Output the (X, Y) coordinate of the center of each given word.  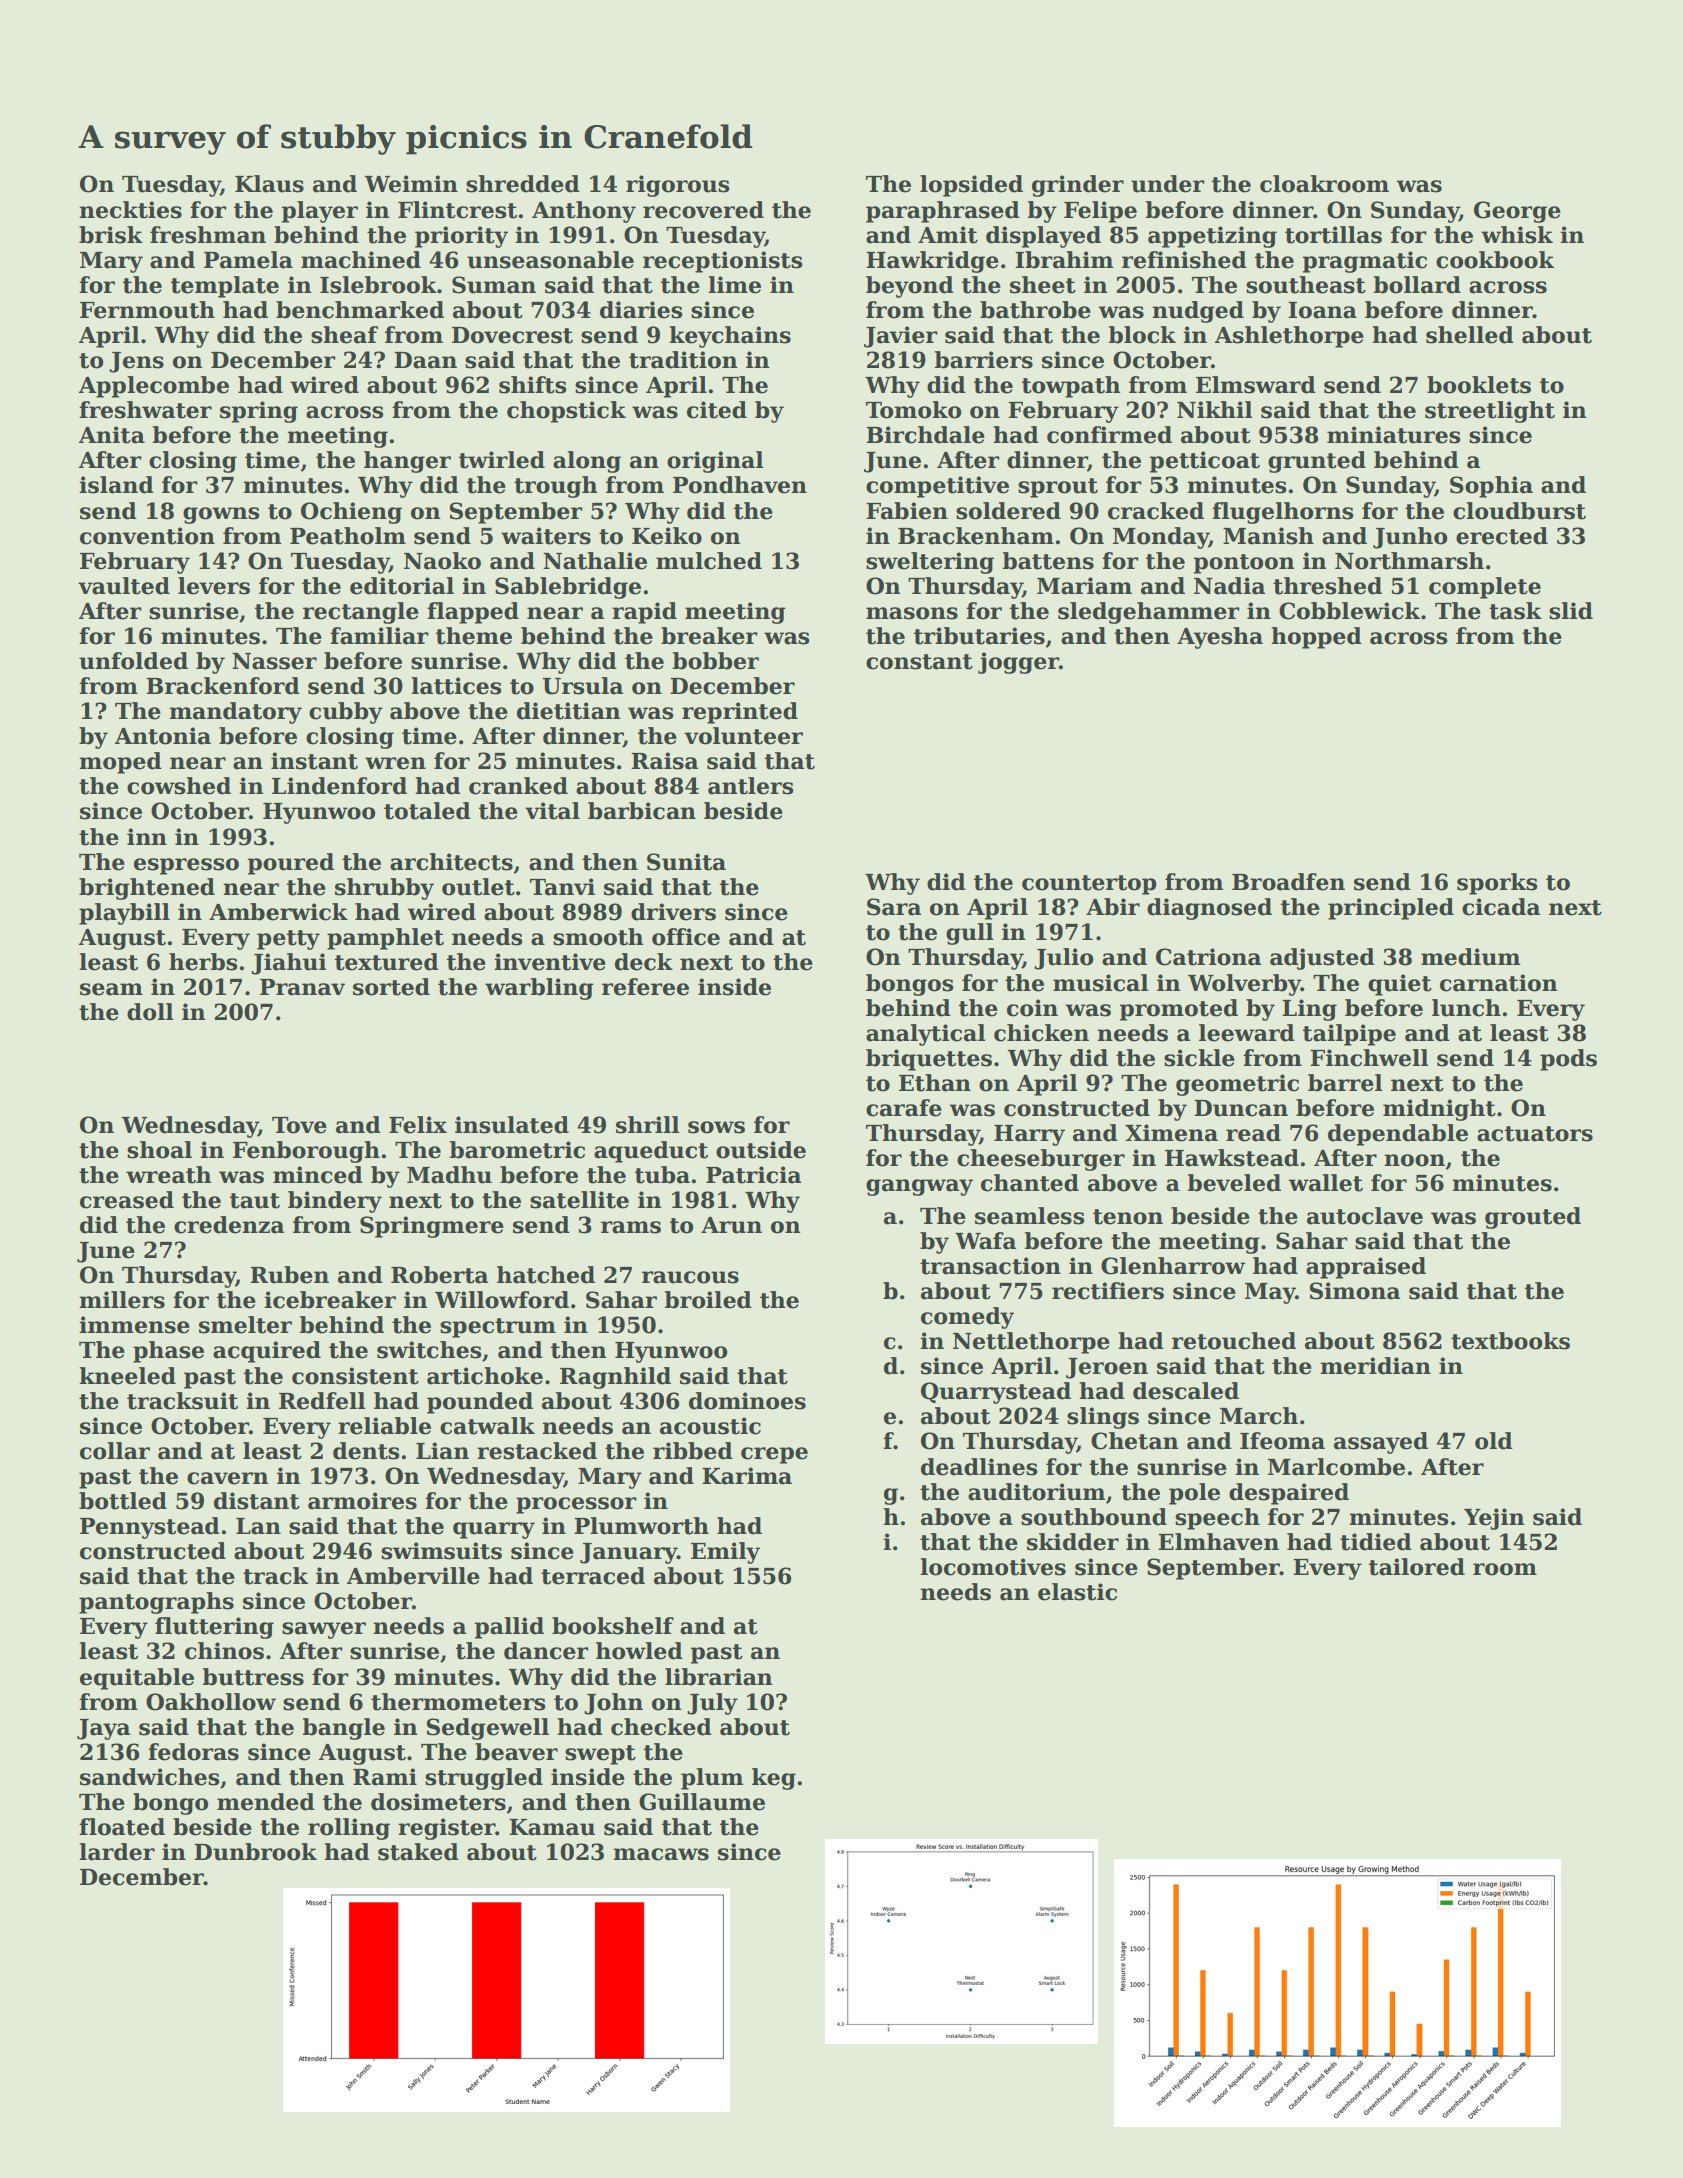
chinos (224, 1651)
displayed (1043, 237)
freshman (208, 235)
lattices (456, 686)
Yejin (1494, 1519)
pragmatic (1365, 262)
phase (168, 1352)
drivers (673, 912)
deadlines (979, 1467)
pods (1568, 1060)
